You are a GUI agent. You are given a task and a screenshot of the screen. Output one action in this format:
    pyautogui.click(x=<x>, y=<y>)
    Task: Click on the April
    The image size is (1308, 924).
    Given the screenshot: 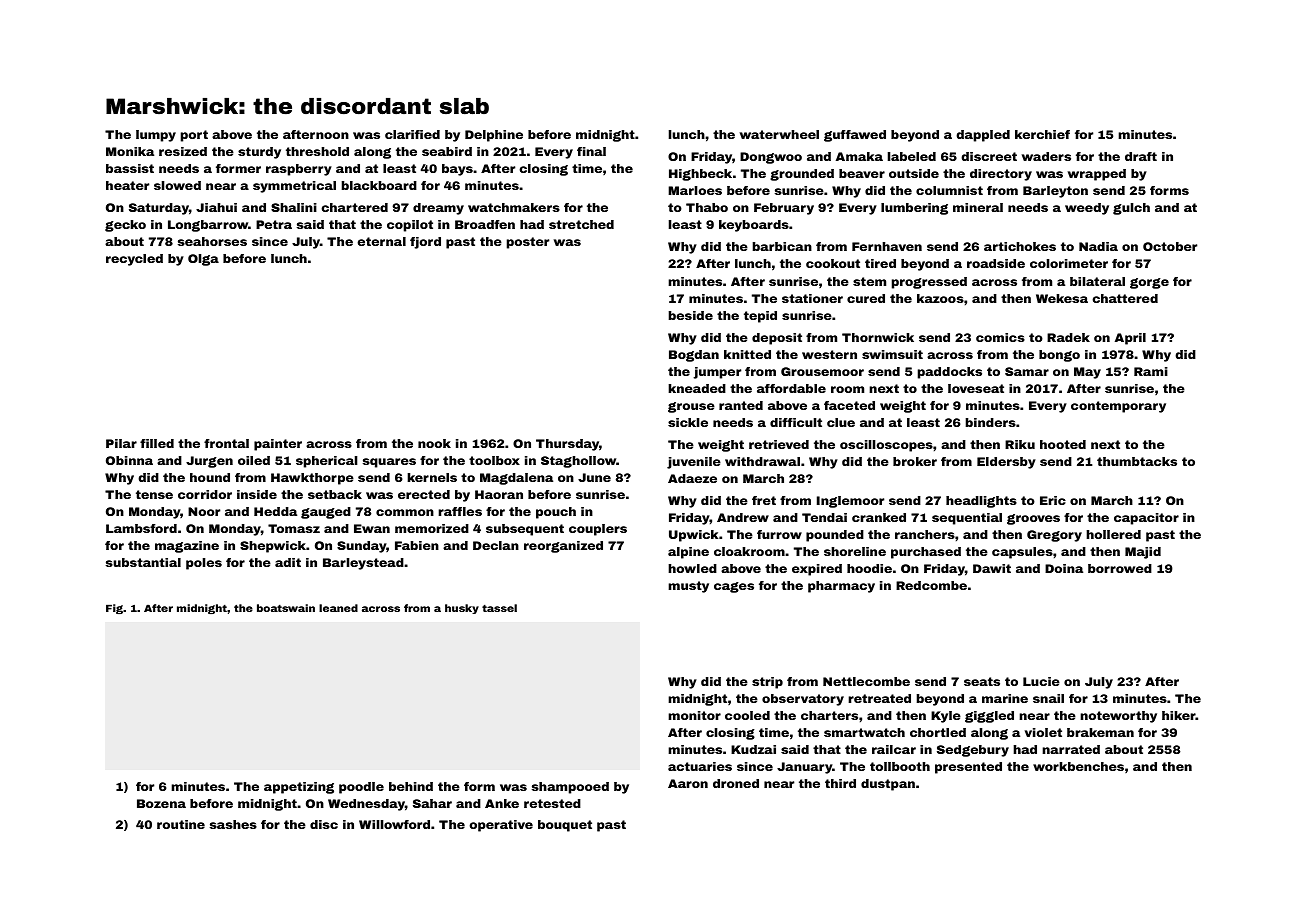 What is the action you would take?
    pyautogui.click(x=1130, y=339)
